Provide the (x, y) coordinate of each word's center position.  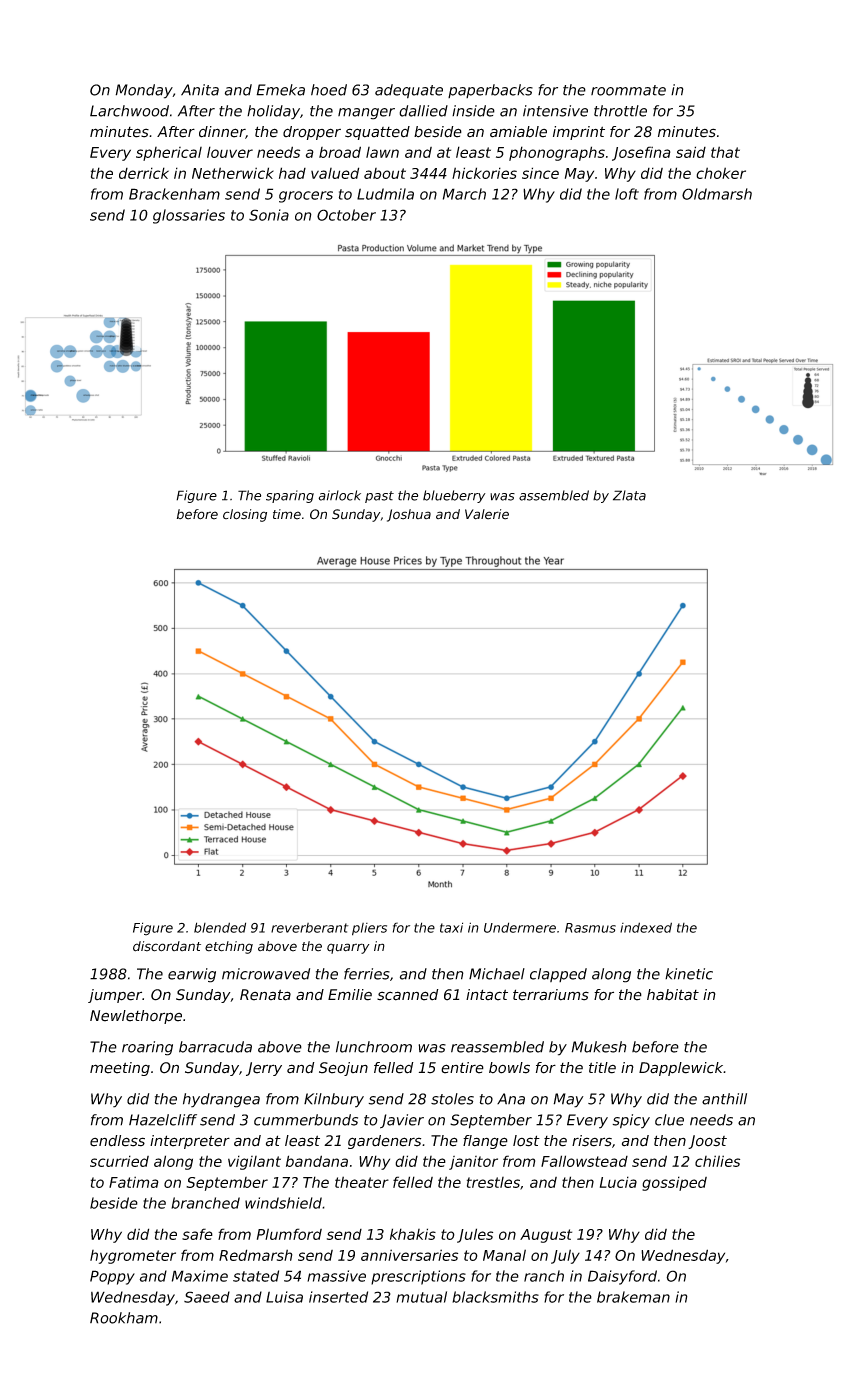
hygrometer (133, 1257)
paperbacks (490, 91)
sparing (290, 496)
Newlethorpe (136, 1017)
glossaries (189, 216)
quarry (348, 948)
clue (669, 1120)
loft (627, 194)
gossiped (674, 1183)
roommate (628, 90)
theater (362, 1182)
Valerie (487, 514)
